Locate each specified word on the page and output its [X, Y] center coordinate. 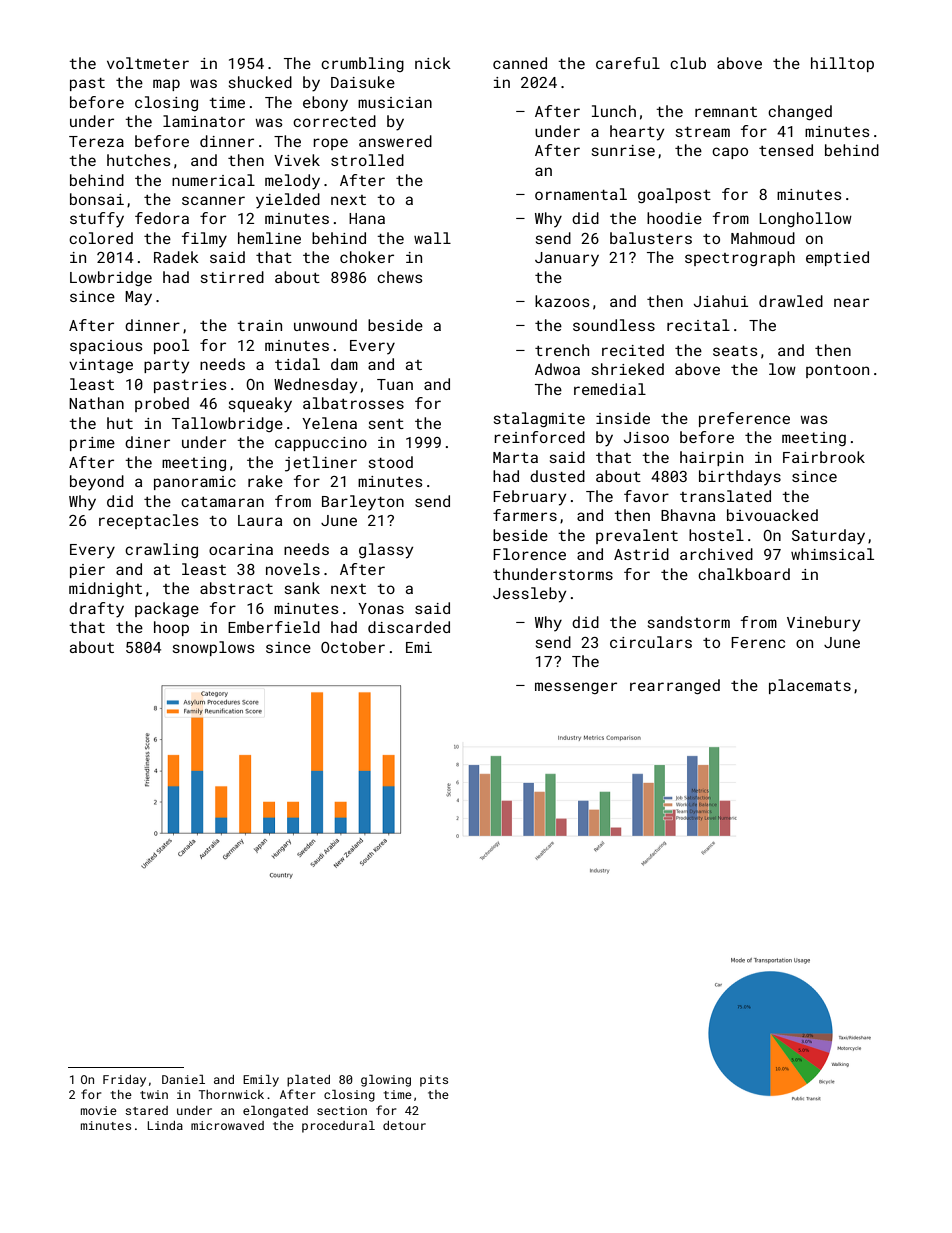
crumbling [362, 64]
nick [433, 63]
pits [434, 1081]
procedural [338, 1127]
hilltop [842, 64]
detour [404, 1125]
